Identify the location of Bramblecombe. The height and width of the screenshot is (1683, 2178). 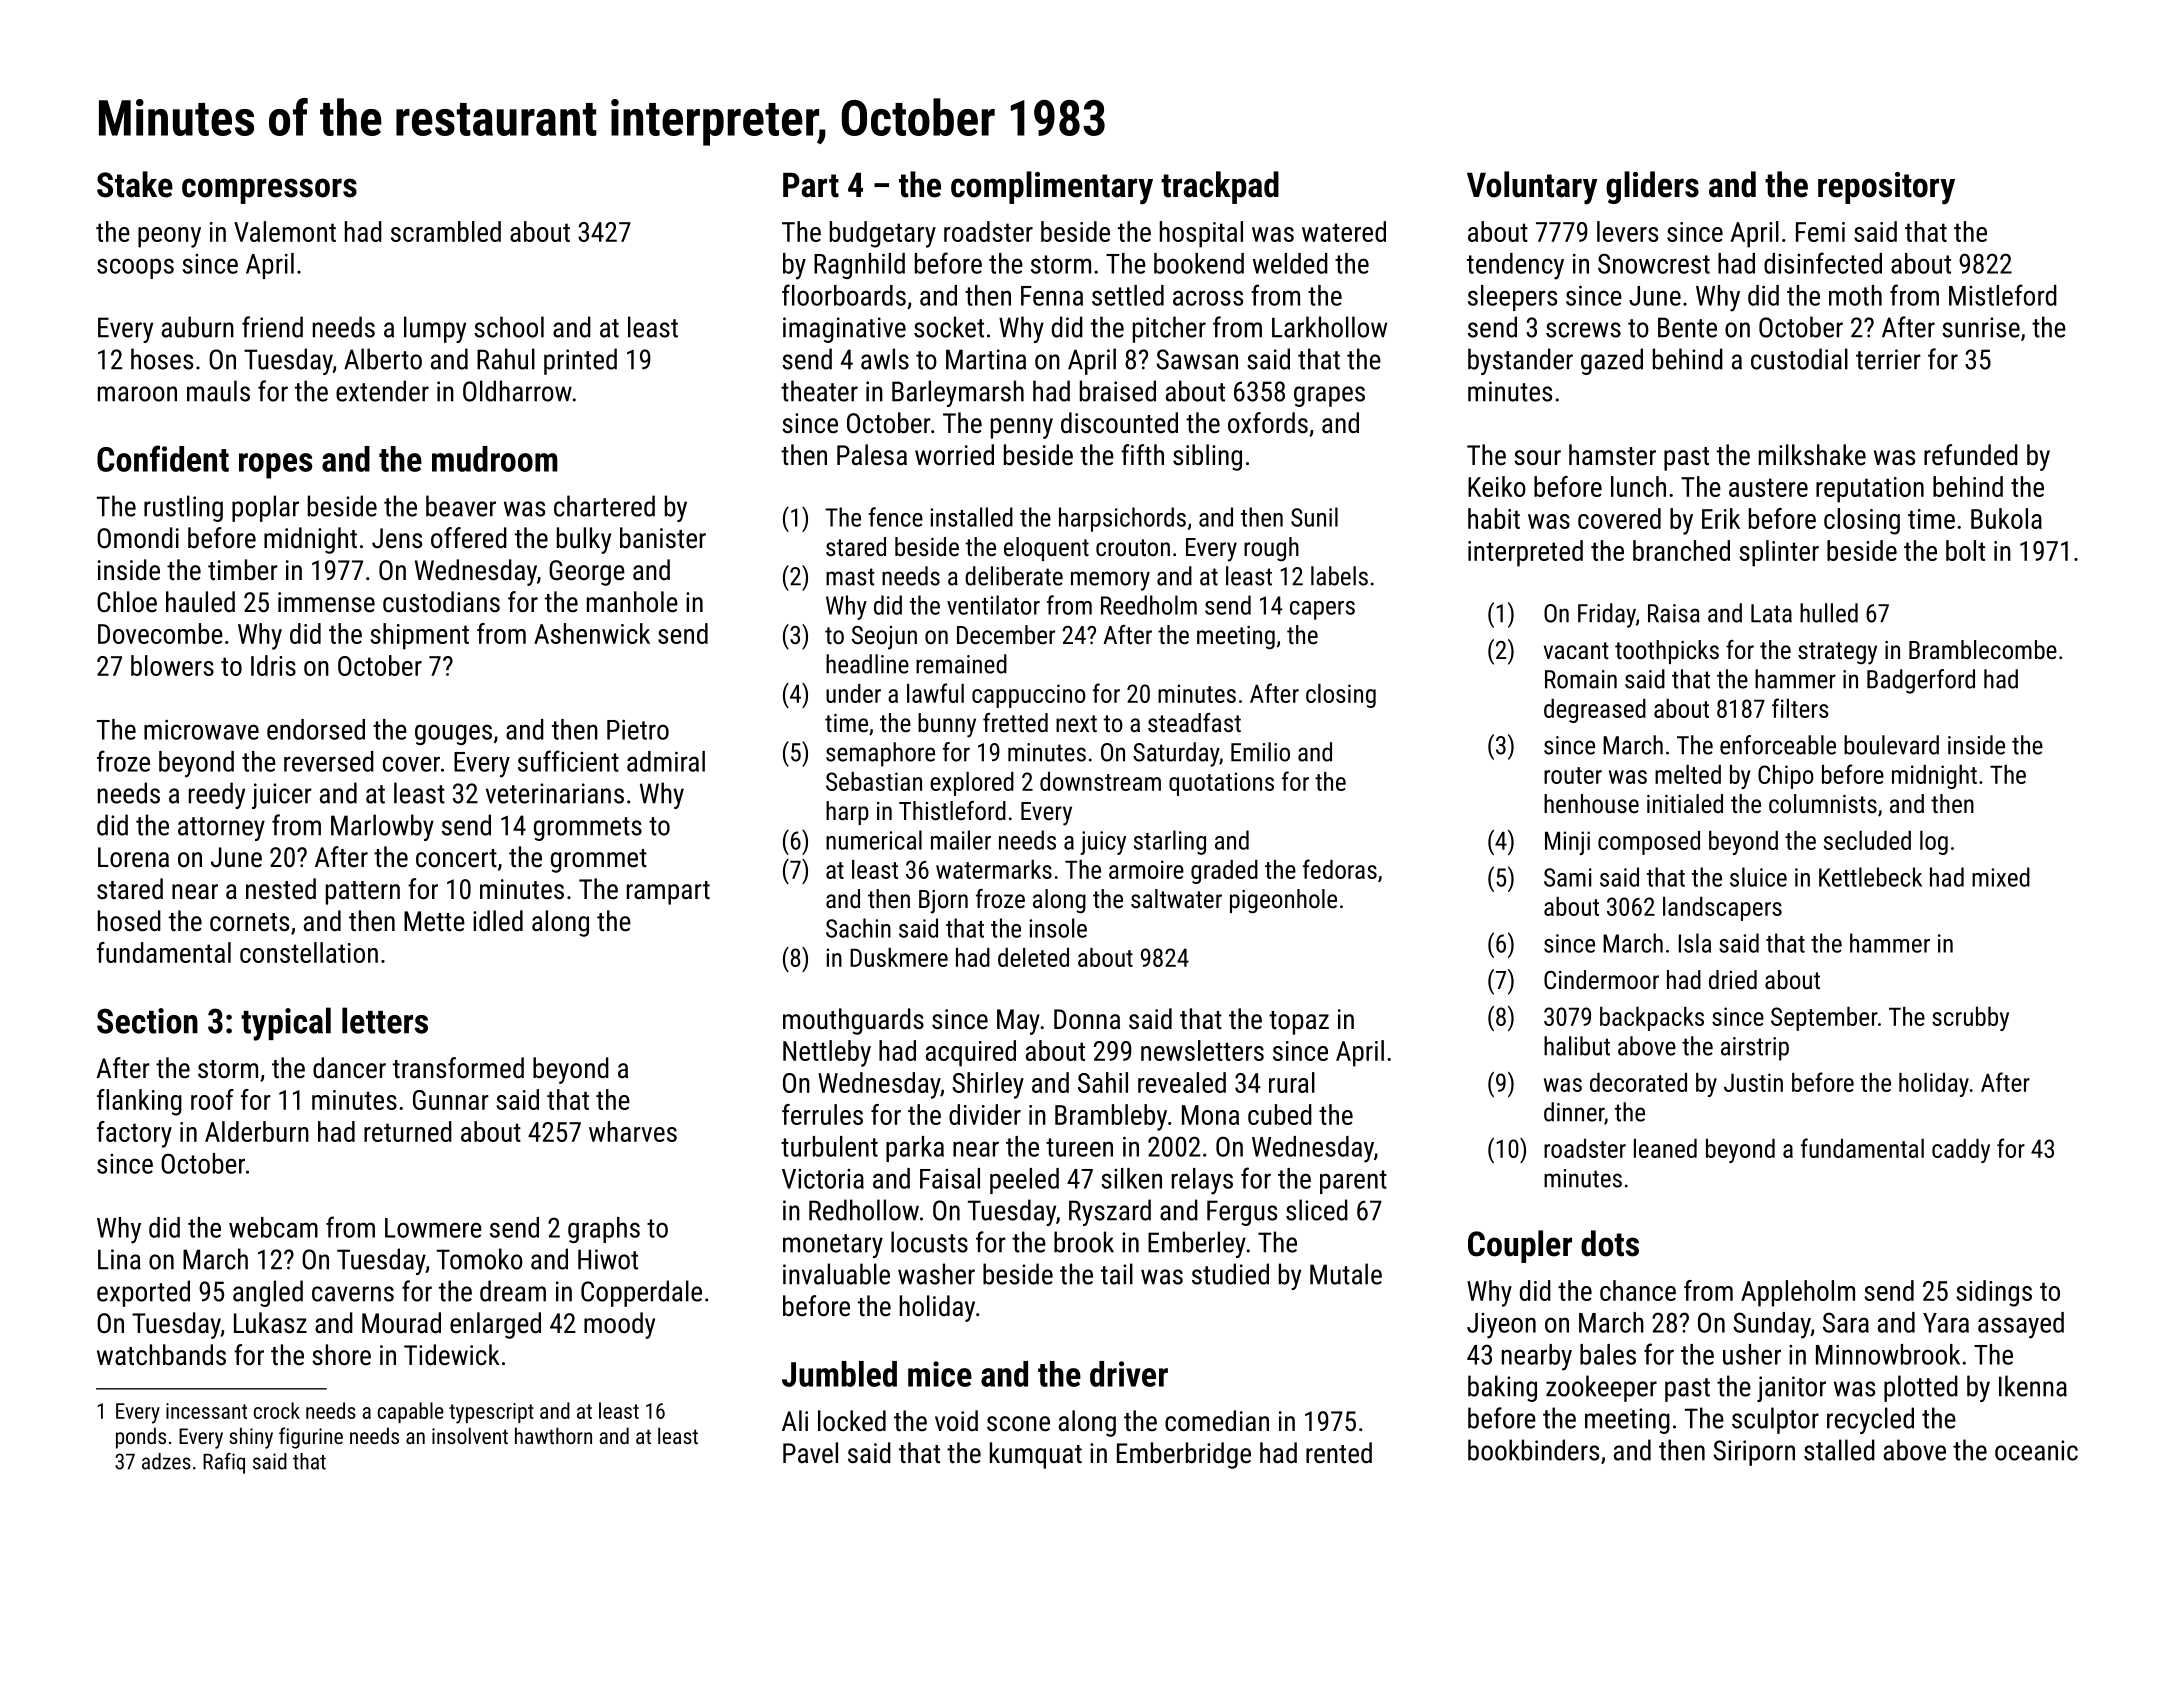
(1983, 649).
